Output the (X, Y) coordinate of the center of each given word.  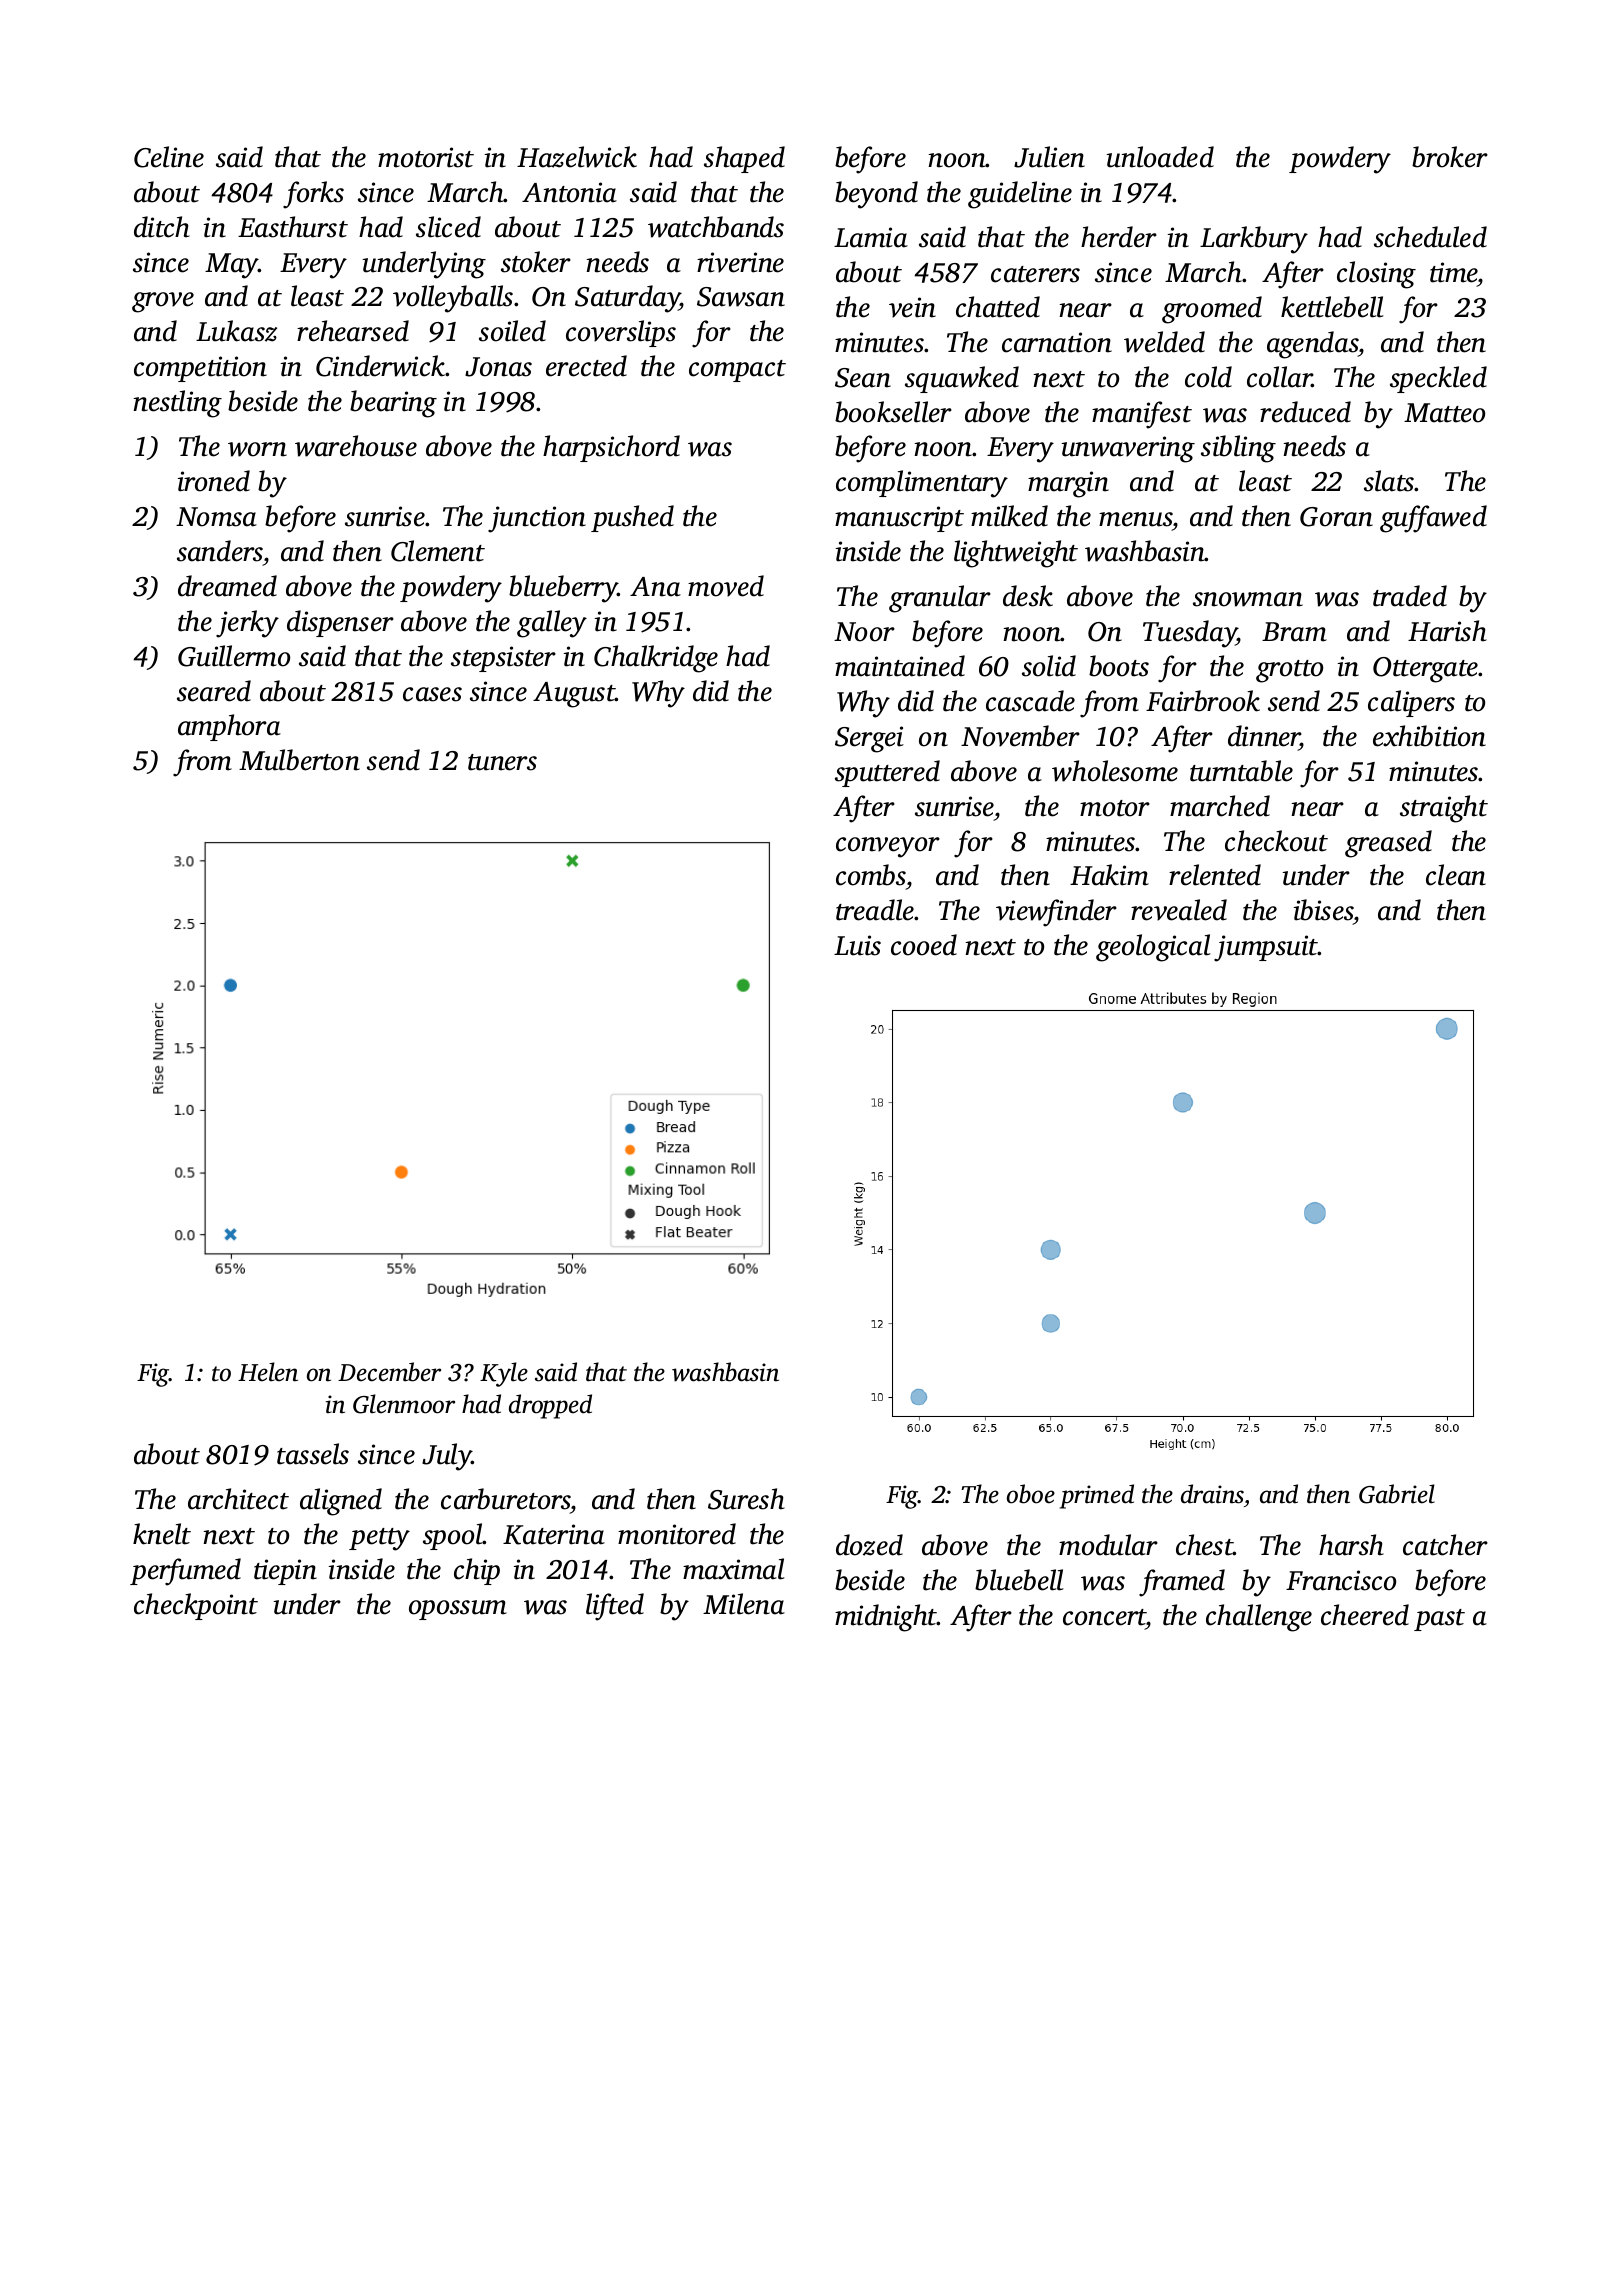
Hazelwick (577, 157)
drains (1212, 1494)
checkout (1276, 841)
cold (1208, 377)
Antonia (569, 192)
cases (432, 694)
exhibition (1429, 736)
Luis (857, 945)
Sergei (869, 739)
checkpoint (196, 1606)
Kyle (504, 1374)
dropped (550, 1406)
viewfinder (1056, 913)
